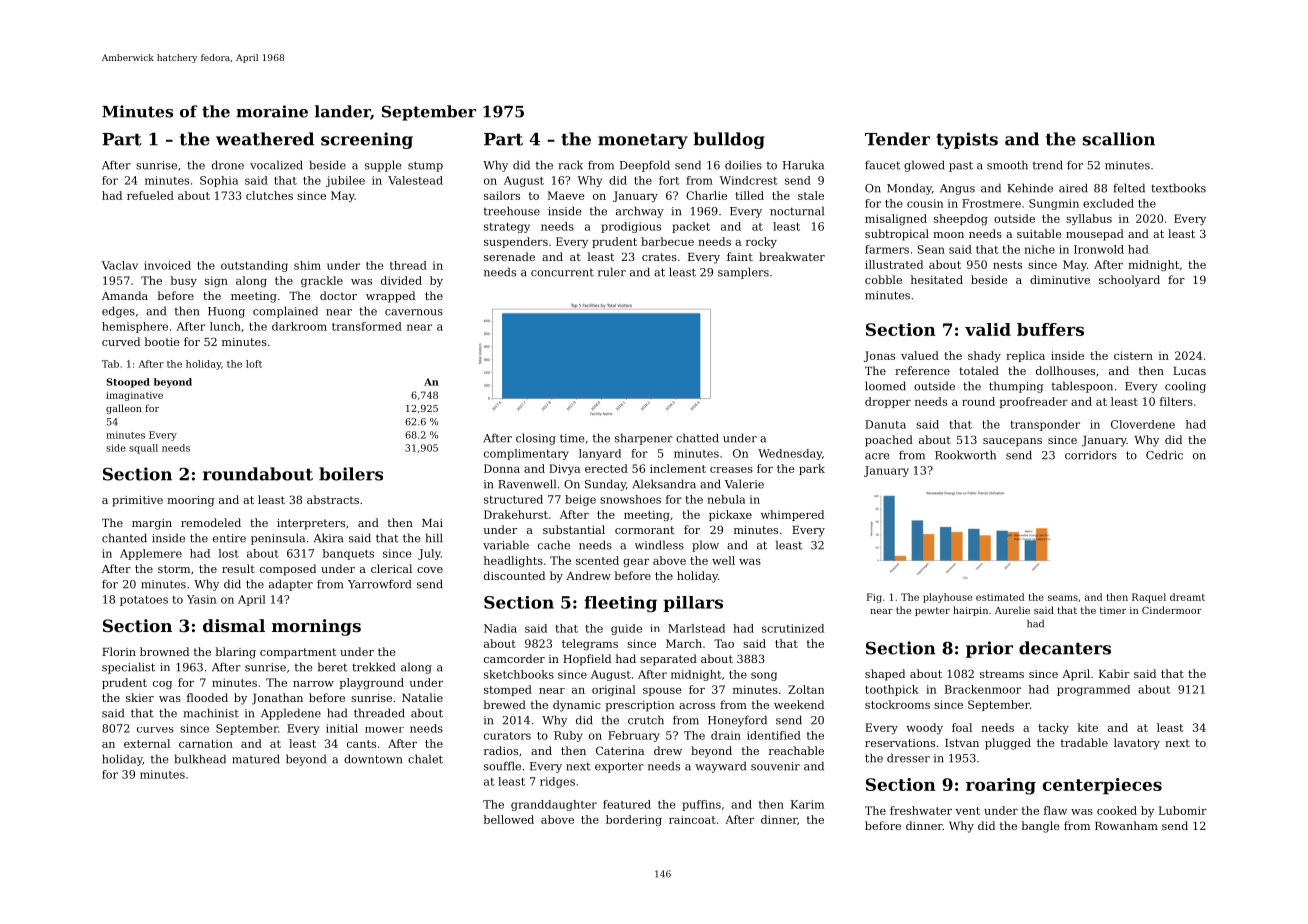 This document has width=1308, height=924. Describe the element at coordinates (502, 195) in the document. I see `sailors` at that location.
